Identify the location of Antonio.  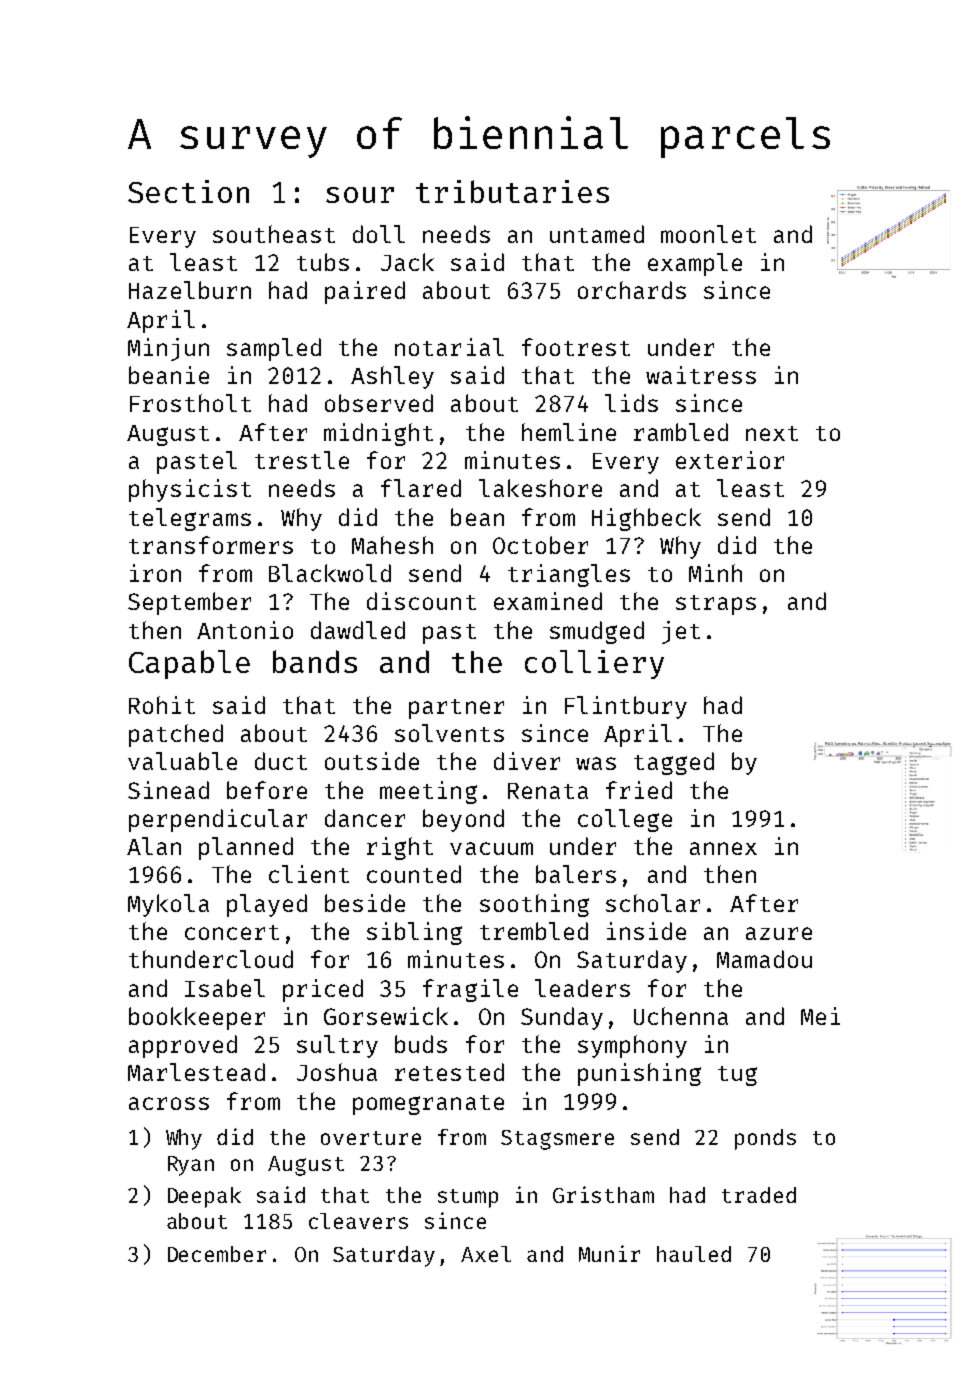
(245, 630).
